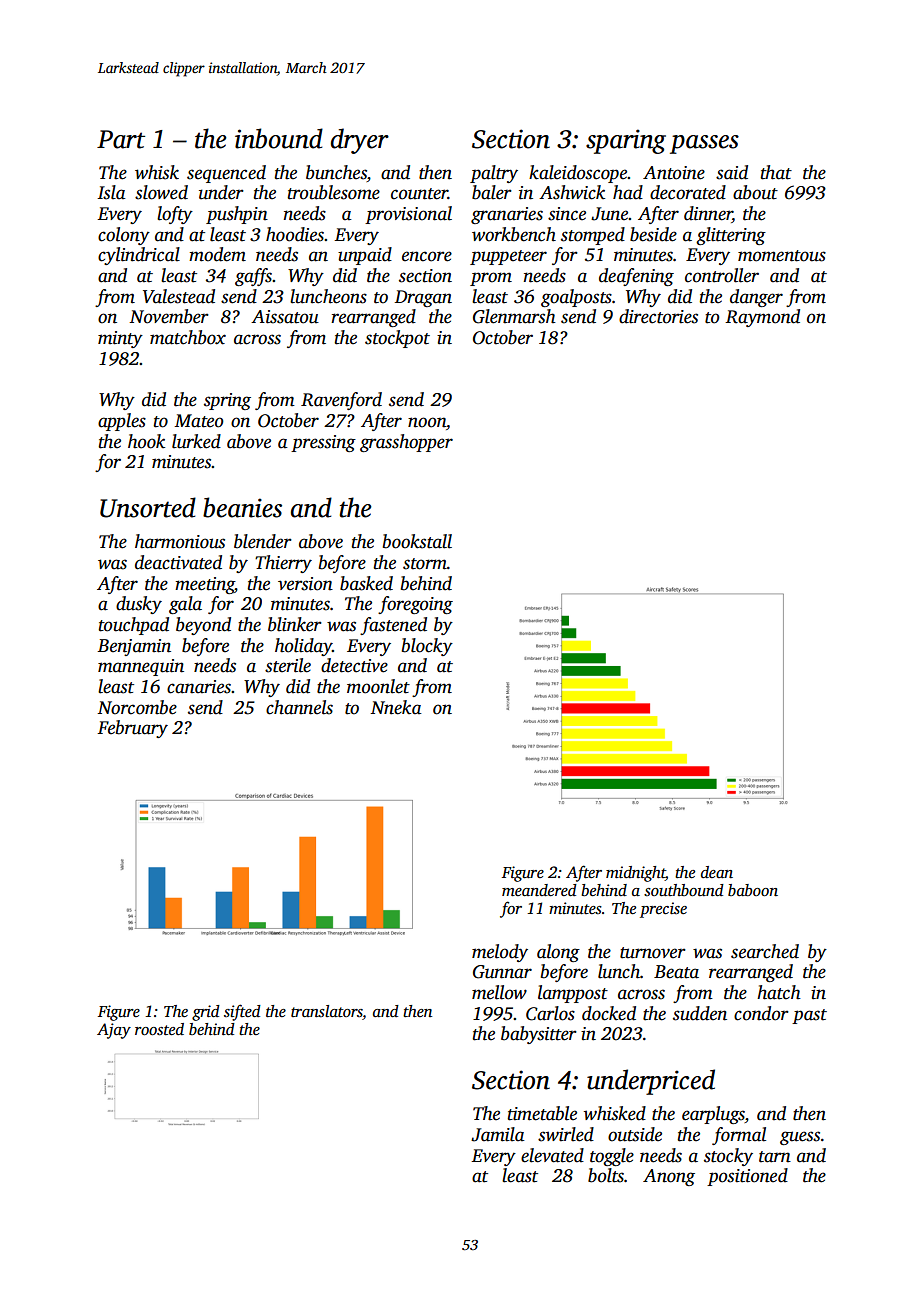  What do you see at coordinates (285, 317) in the image?
I see `Aissatou` at bounding box center [285, 317].
